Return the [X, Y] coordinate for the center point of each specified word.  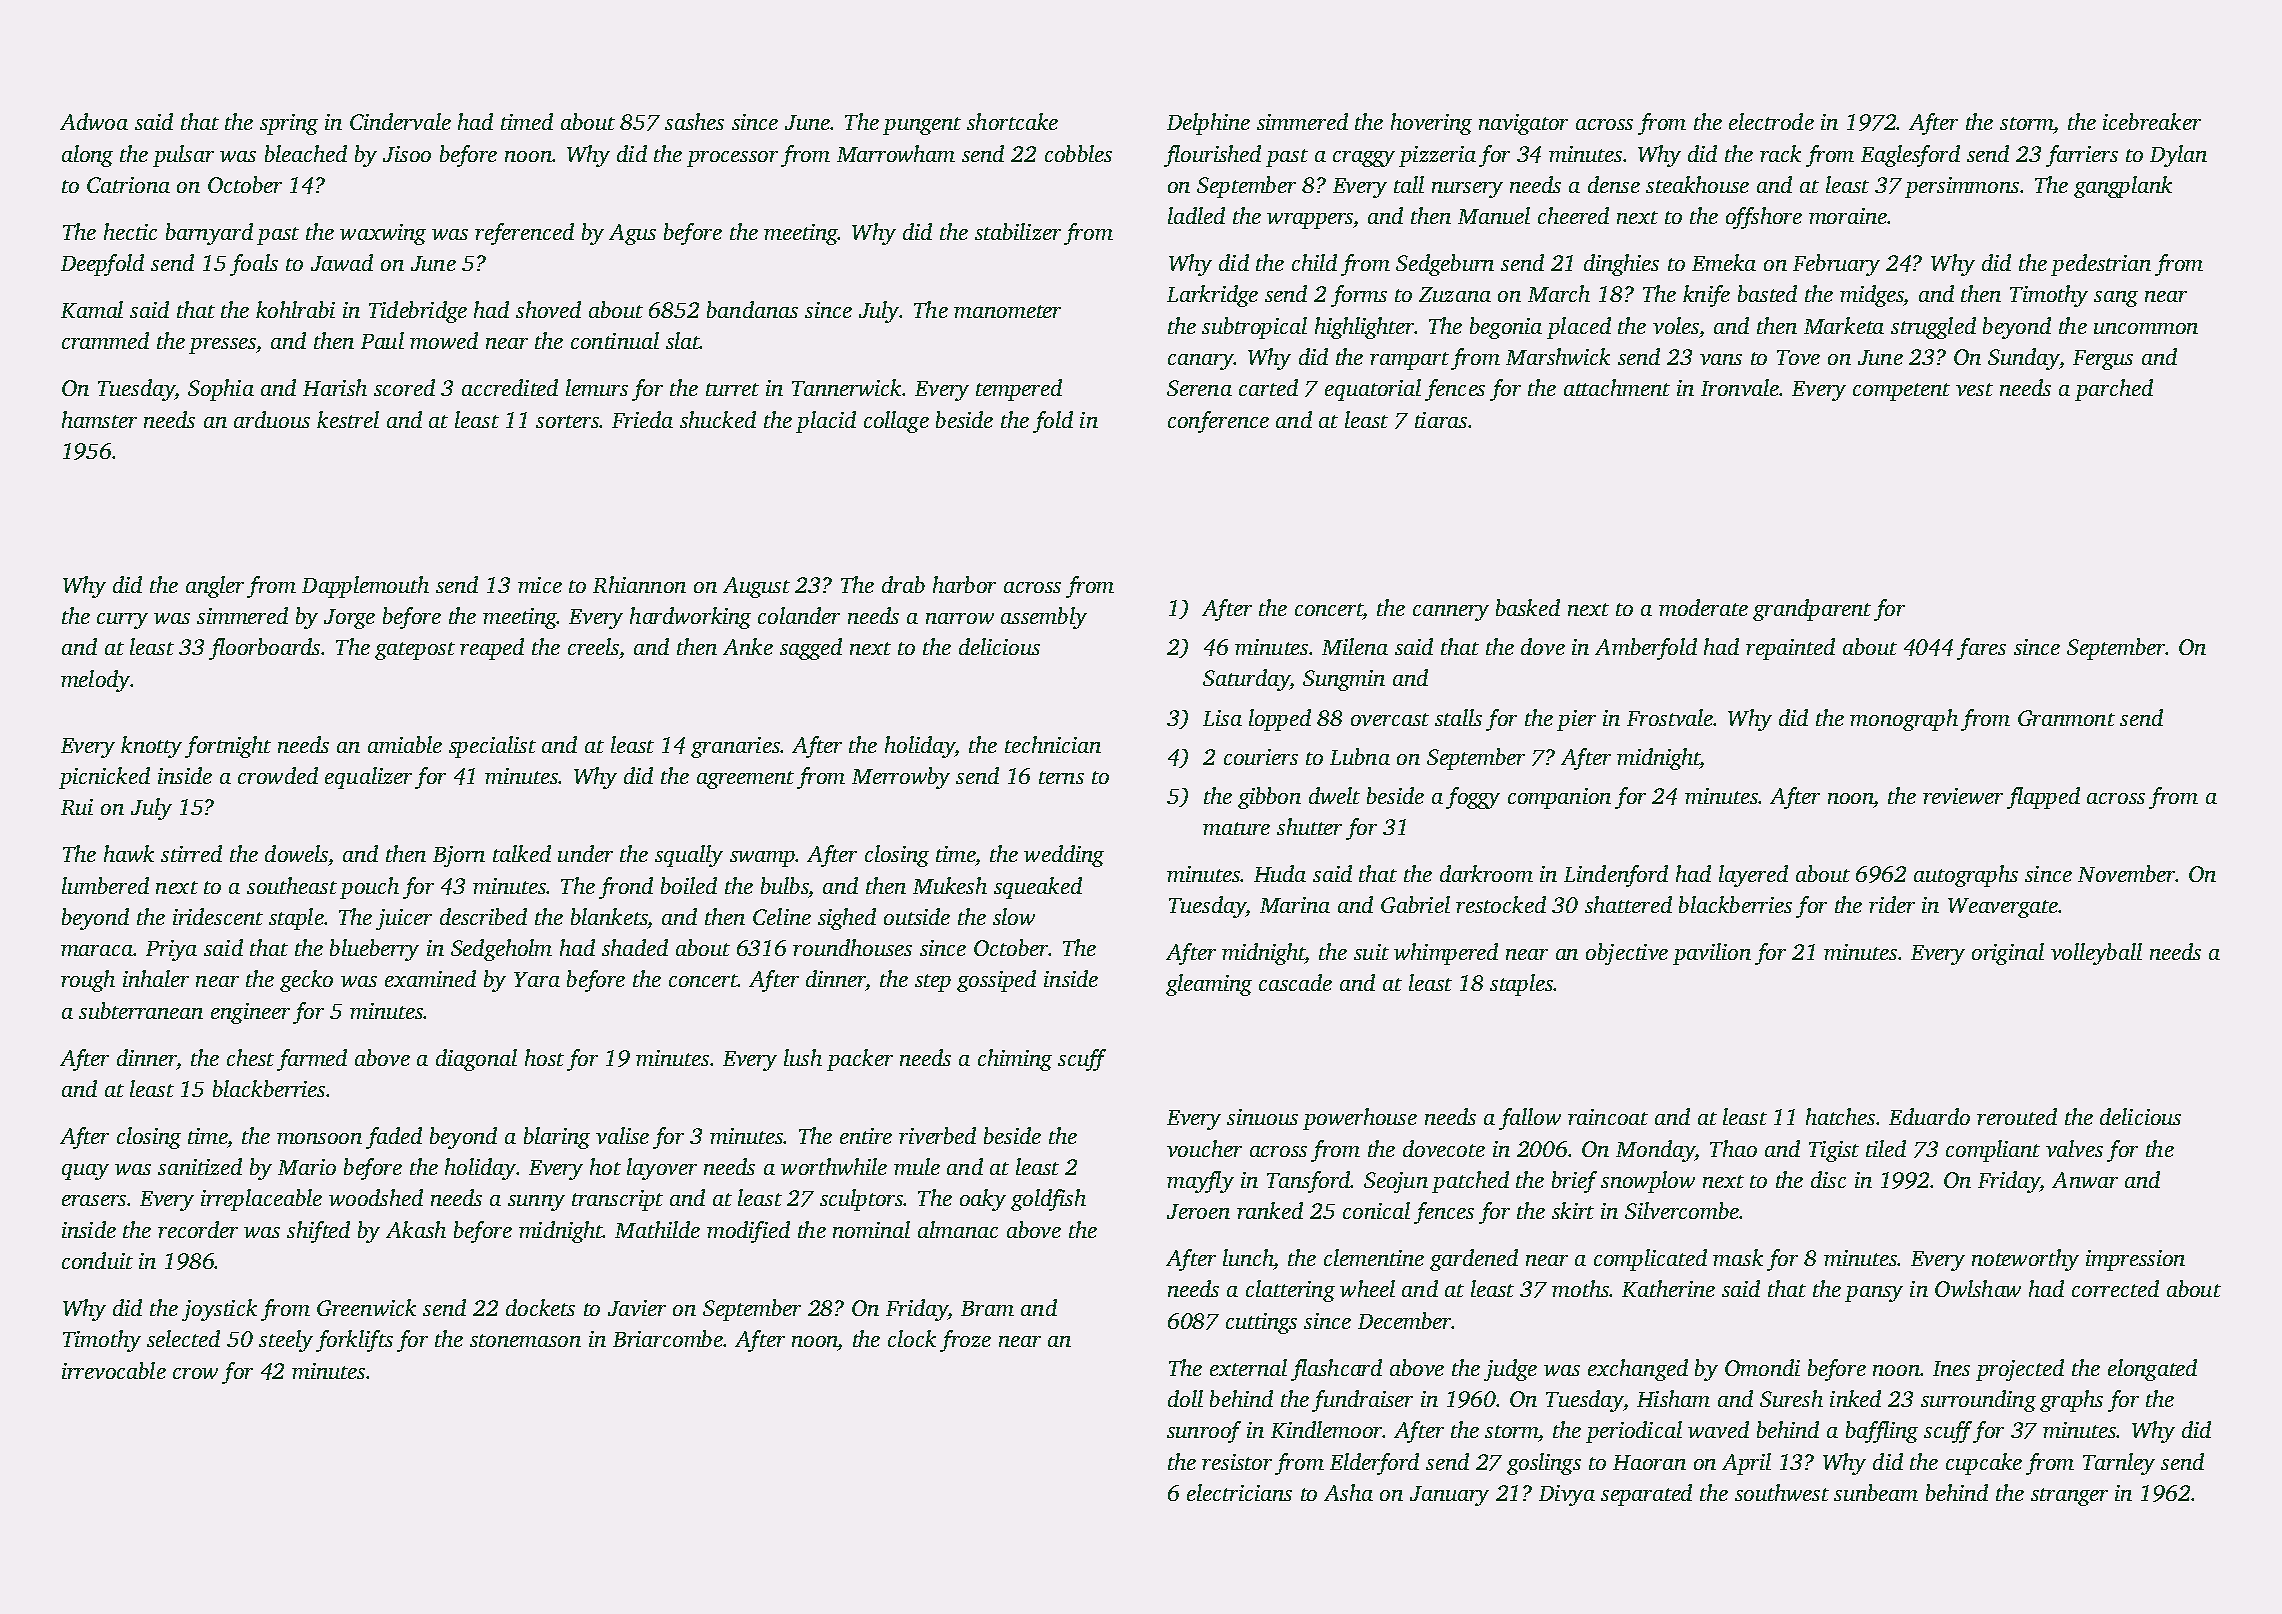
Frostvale [1670, 717]
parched [2114, 390]
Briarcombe [668, 1338]
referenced [524, 234]
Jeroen [1198, 1211]
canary [1201, 362]
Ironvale [1740, 387]
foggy [1473, 798]
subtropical [1254, 328]
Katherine [1668, 1288]
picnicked [104, 778]
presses [222, 346]
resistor [1237, 1462]
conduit [97, 1260]
